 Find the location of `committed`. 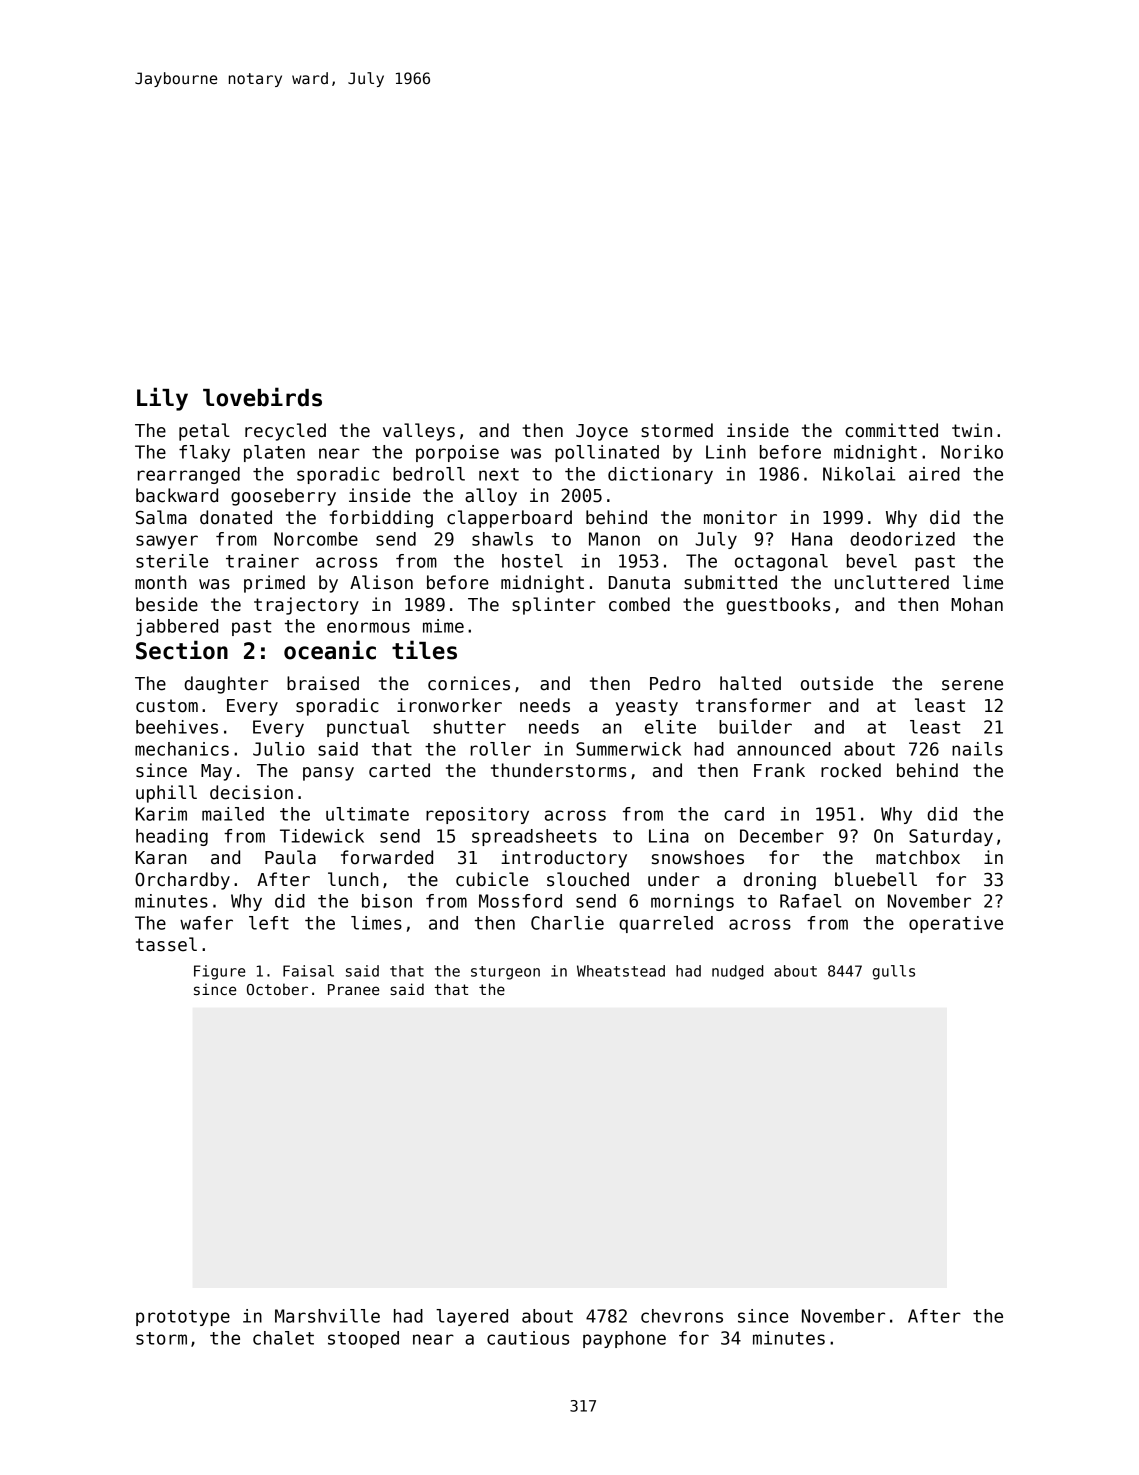

committed is located at coordinates (891, 430).
